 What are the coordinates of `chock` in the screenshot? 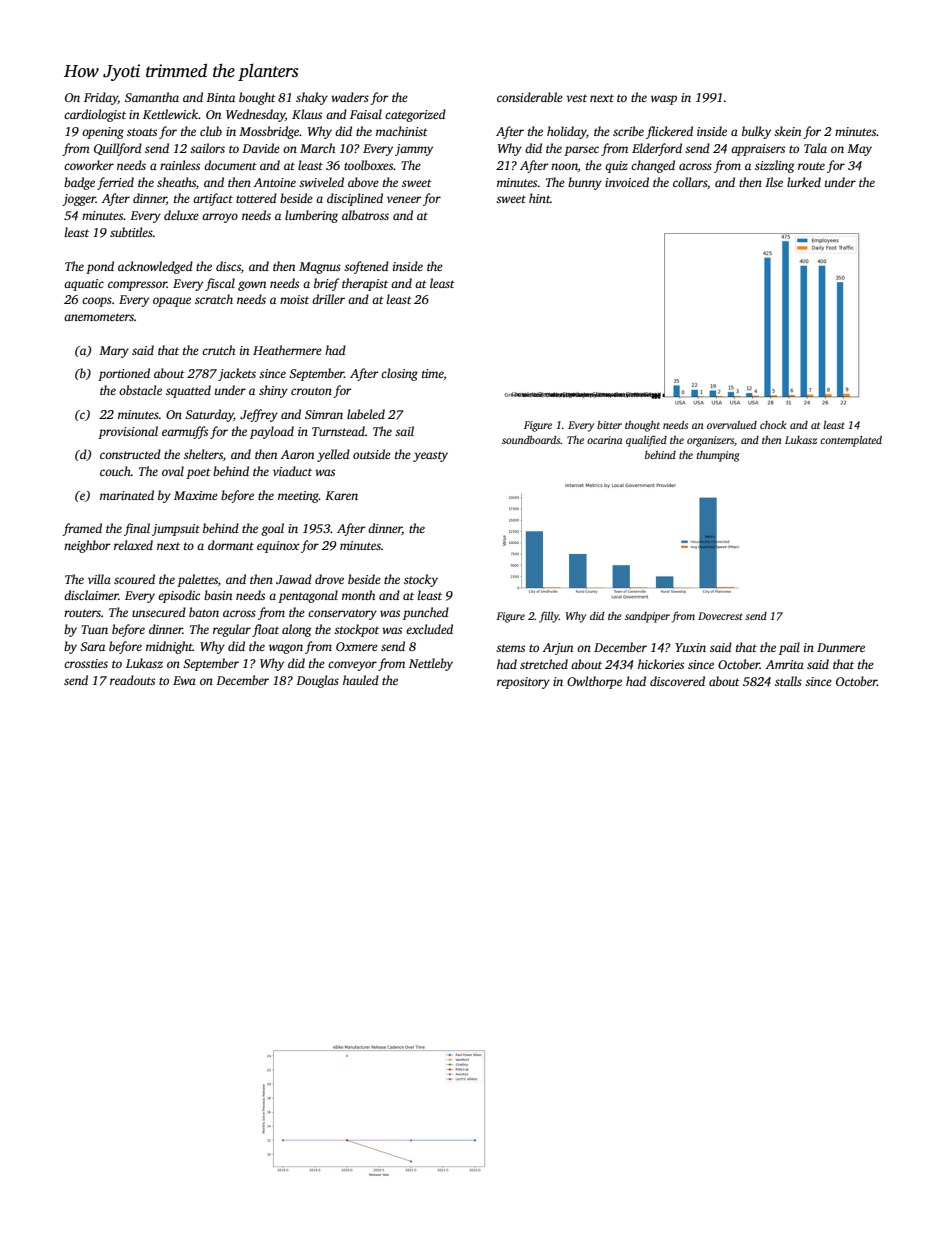 It's located at (773, 425).
